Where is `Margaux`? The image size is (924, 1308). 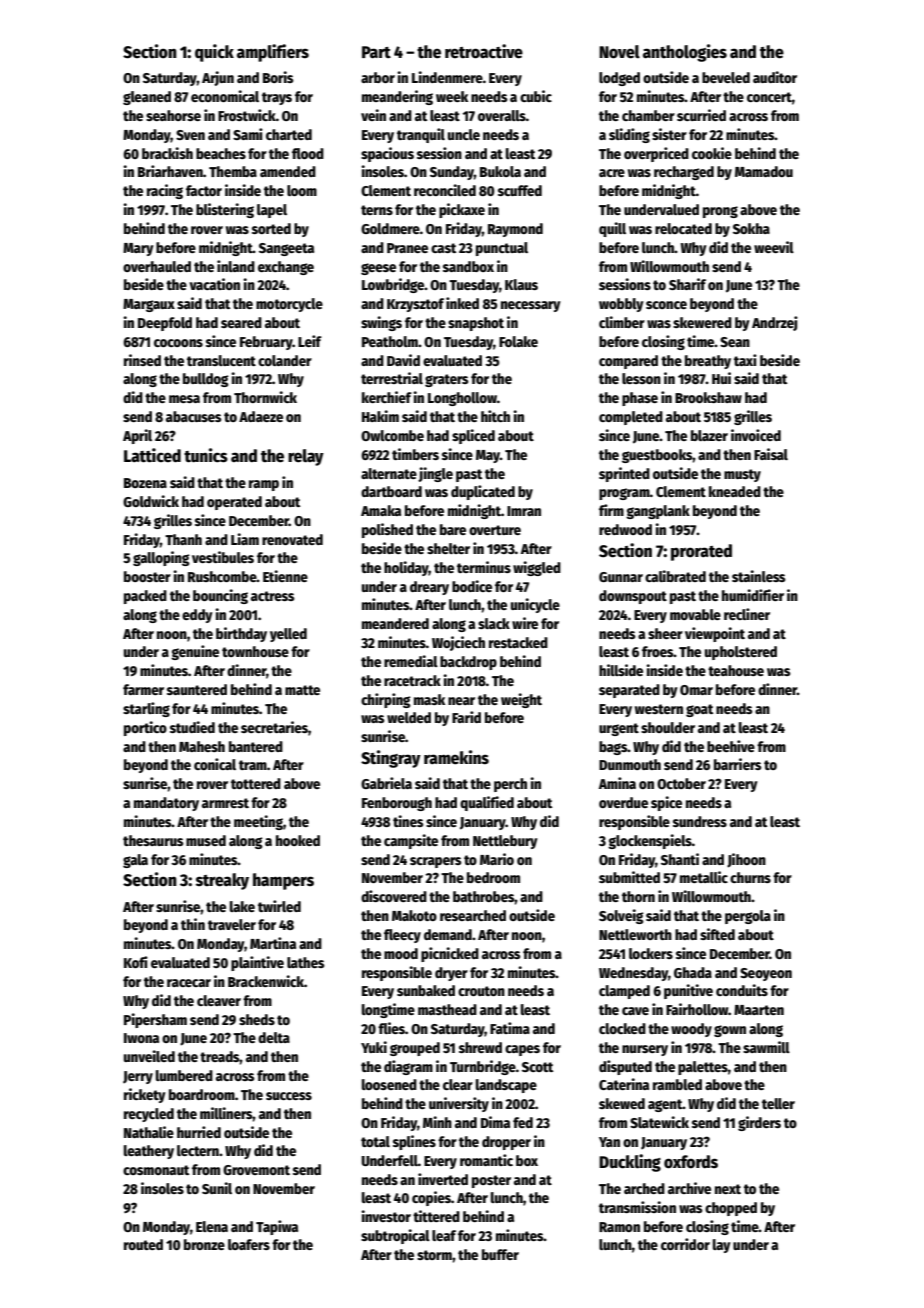
Margaux is located at coordinates (149, 305).
